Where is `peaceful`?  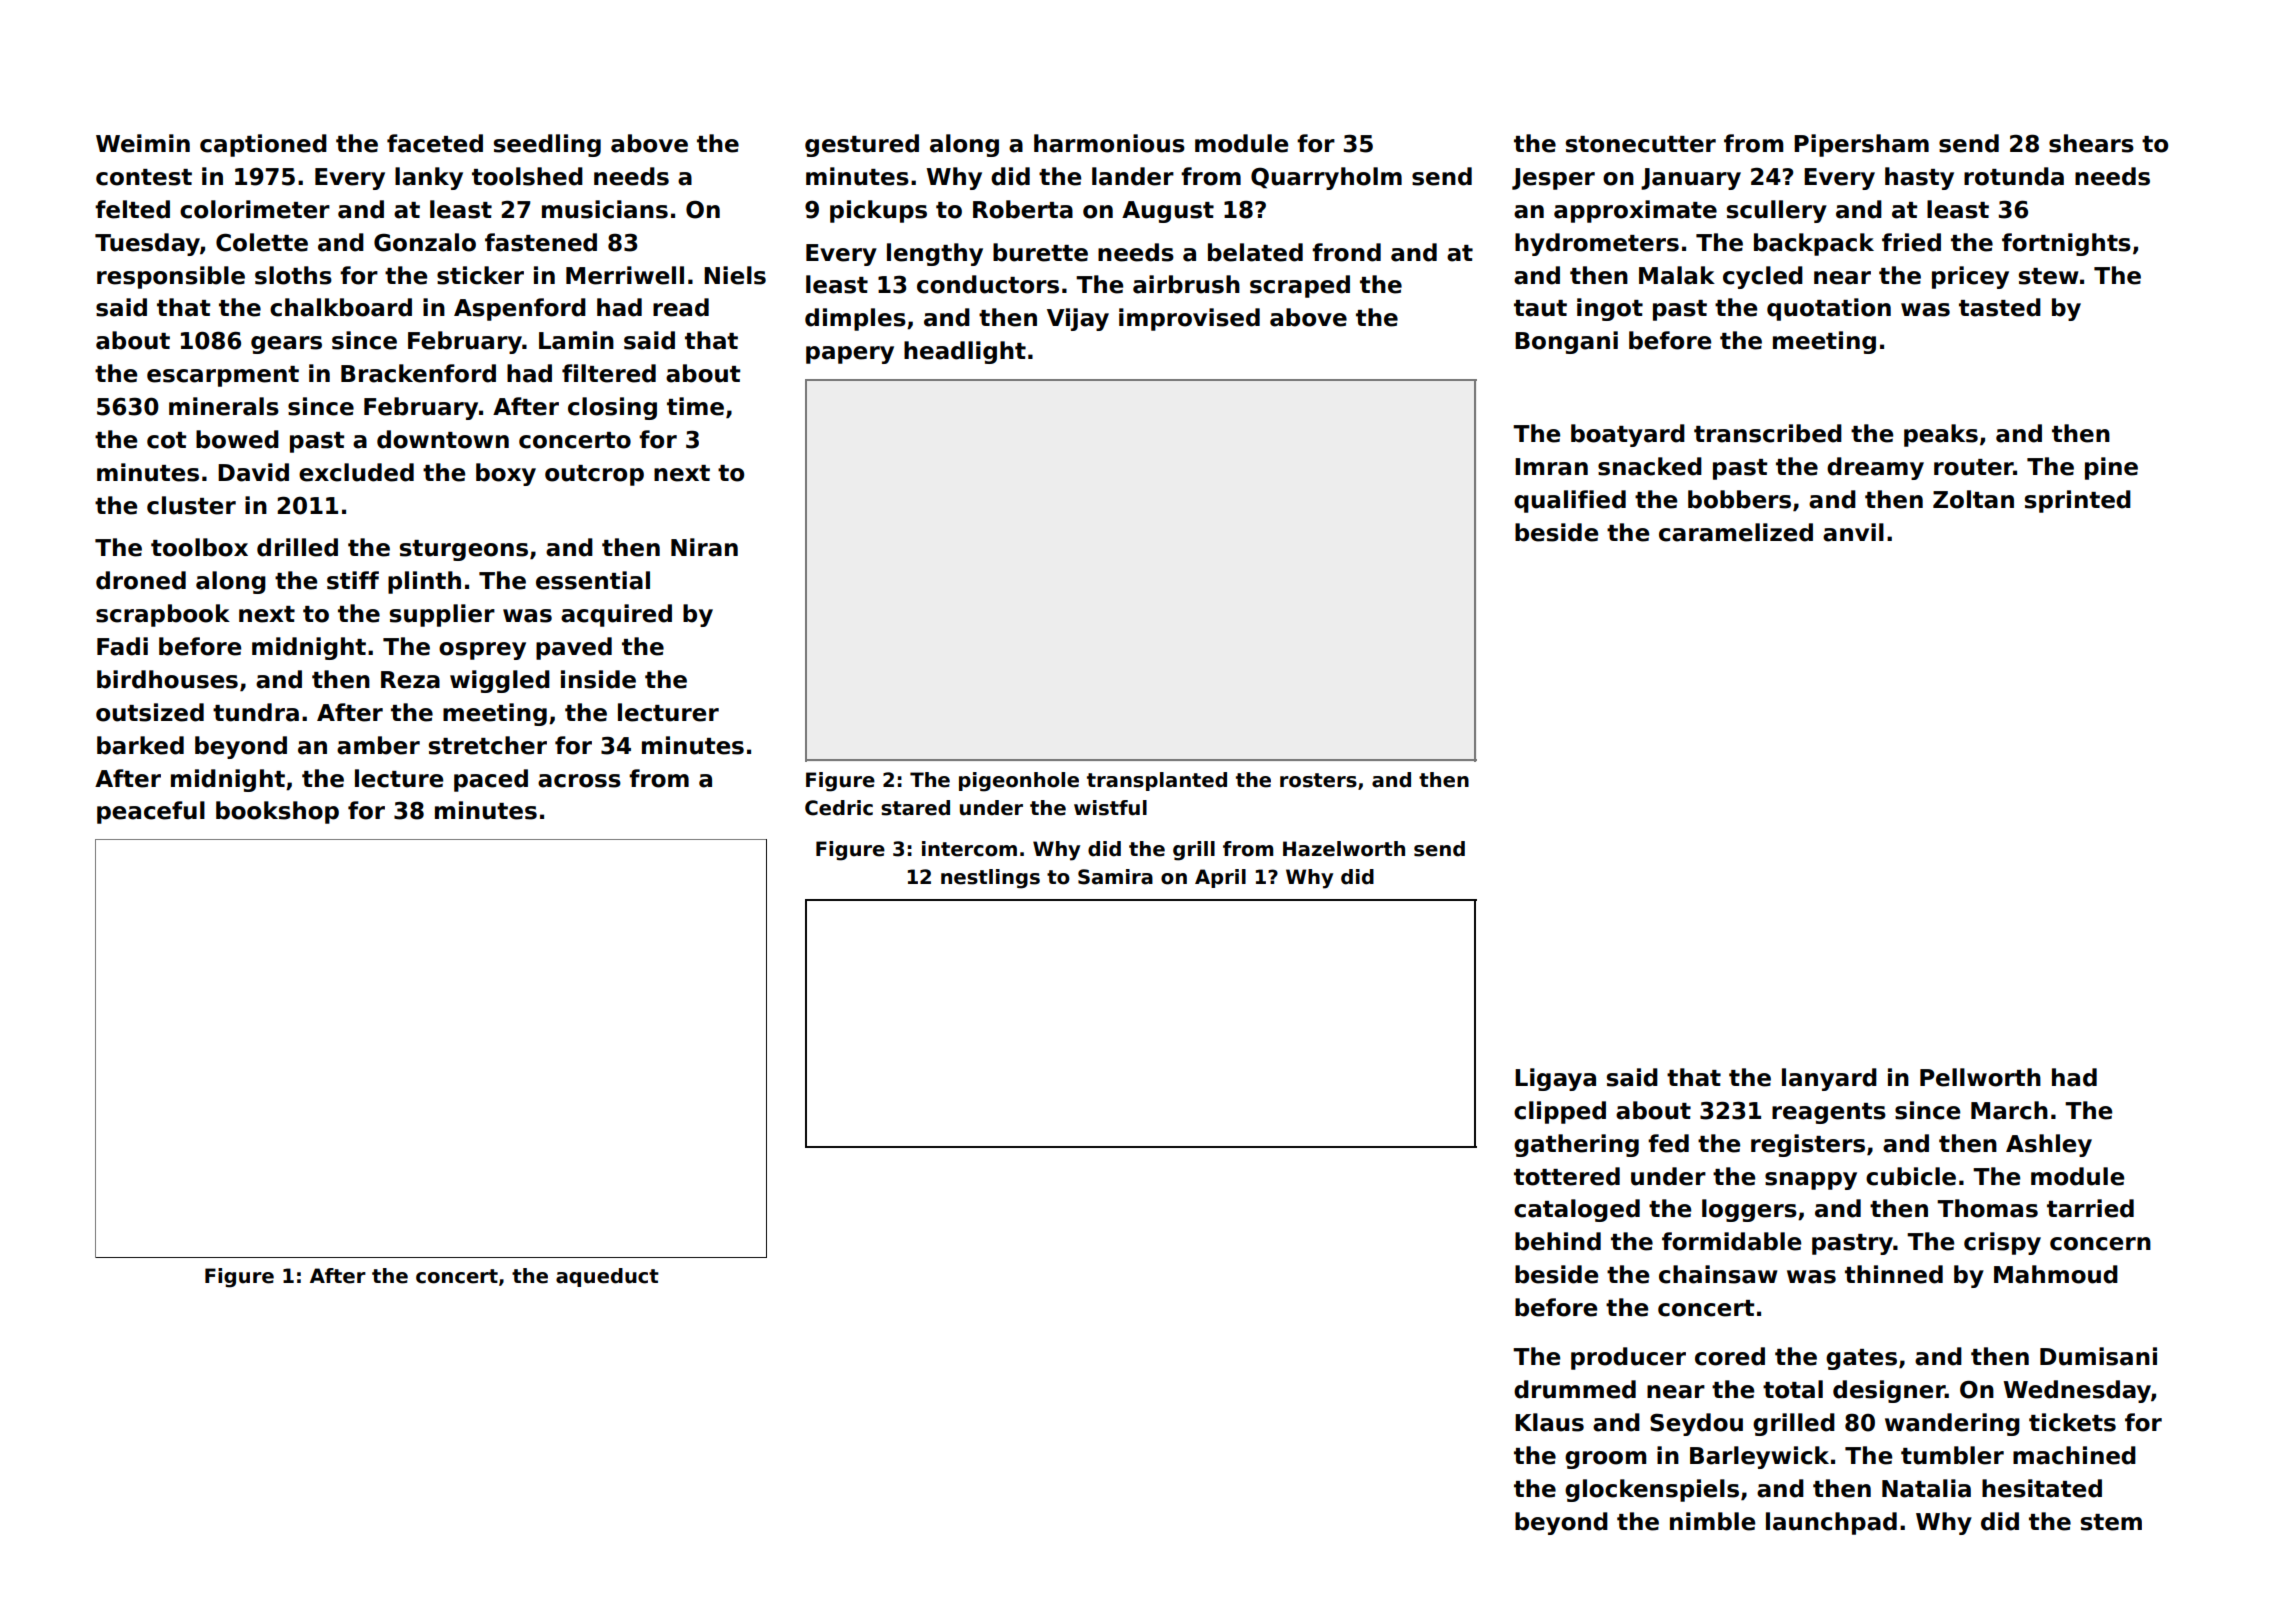 peaceful is located at coordinates (151, 812).
